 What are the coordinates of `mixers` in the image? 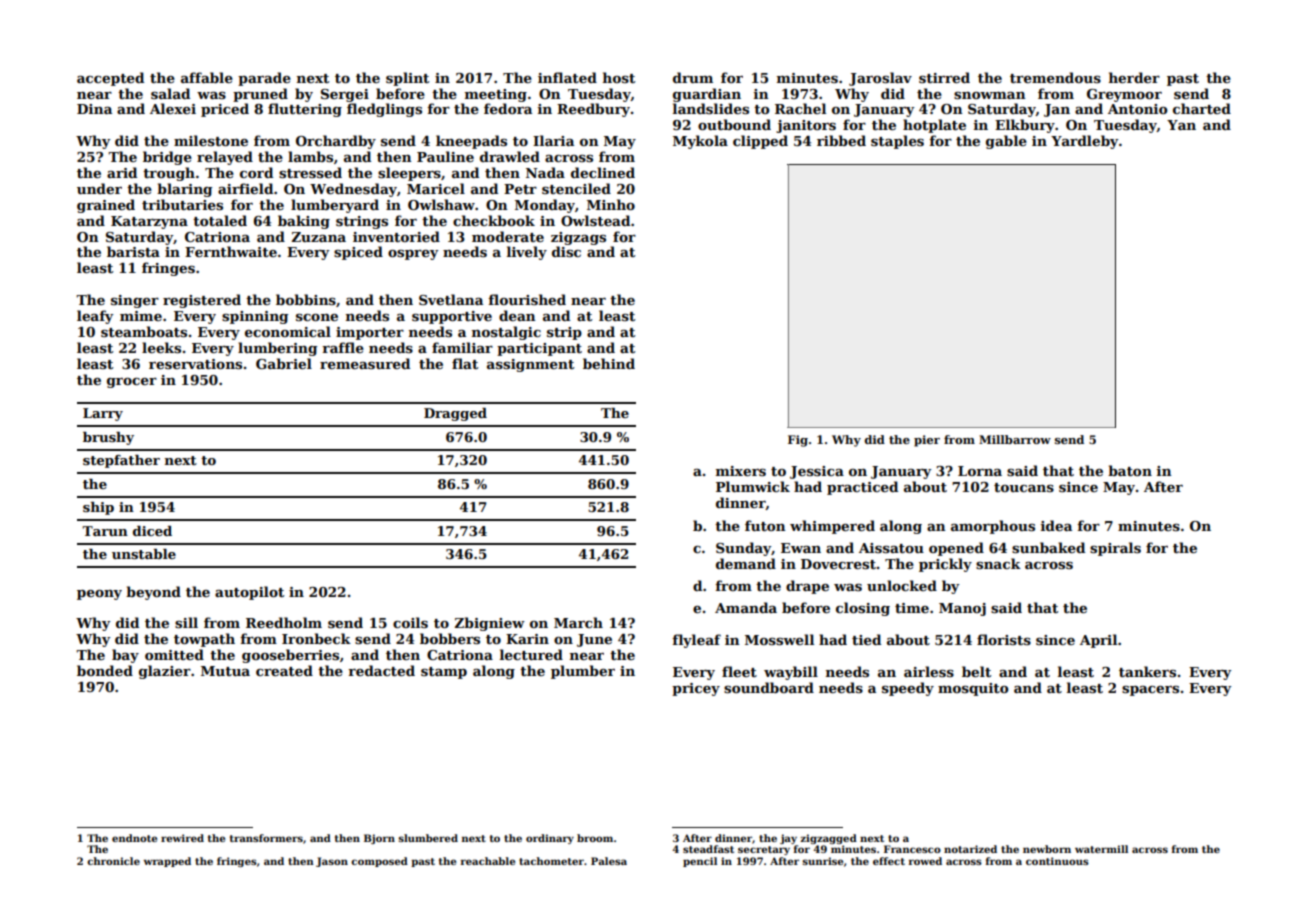 It's located at (741, 471).
